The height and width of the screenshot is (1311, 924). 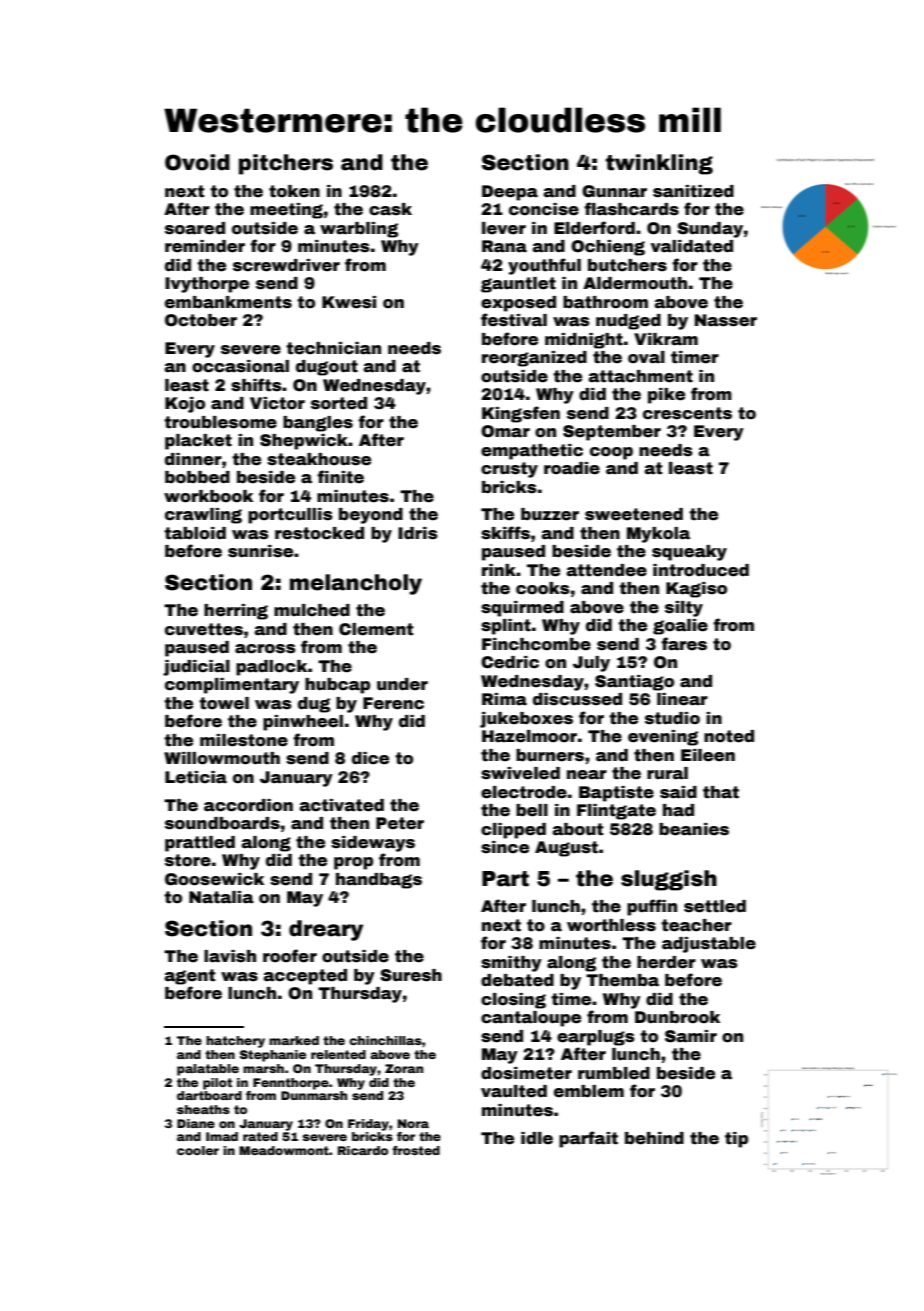 What do you see at coordinates (196, 777) in the screenshot?
I see `Leticia` at bounding box center [196, 777].
